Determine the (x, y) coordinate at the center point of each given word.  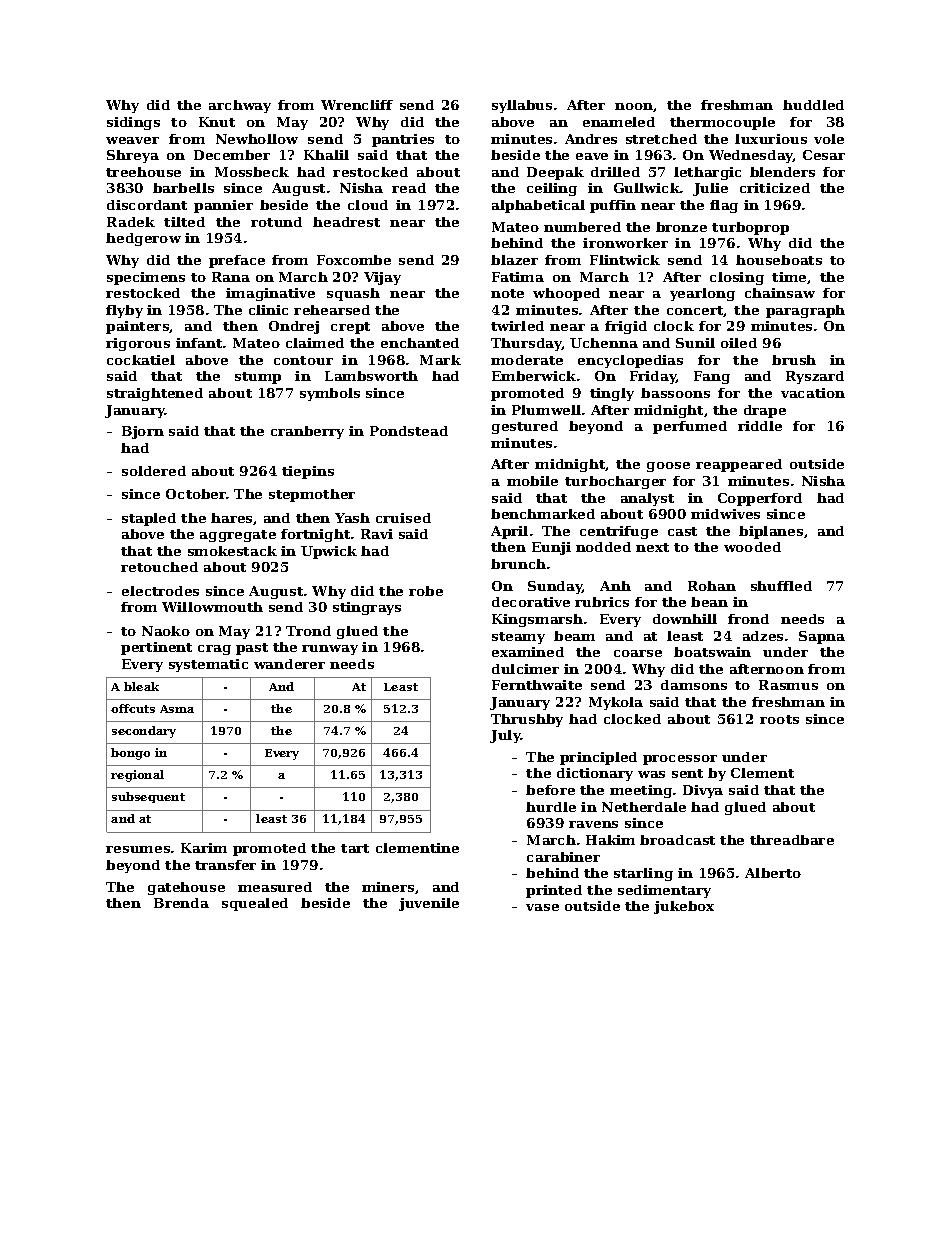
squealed (255, 904)
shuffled (781, 586)
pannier (223, 206)
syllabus (522, 106)
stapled (149, 519)
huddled (813, 105)
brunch (518, 564)
